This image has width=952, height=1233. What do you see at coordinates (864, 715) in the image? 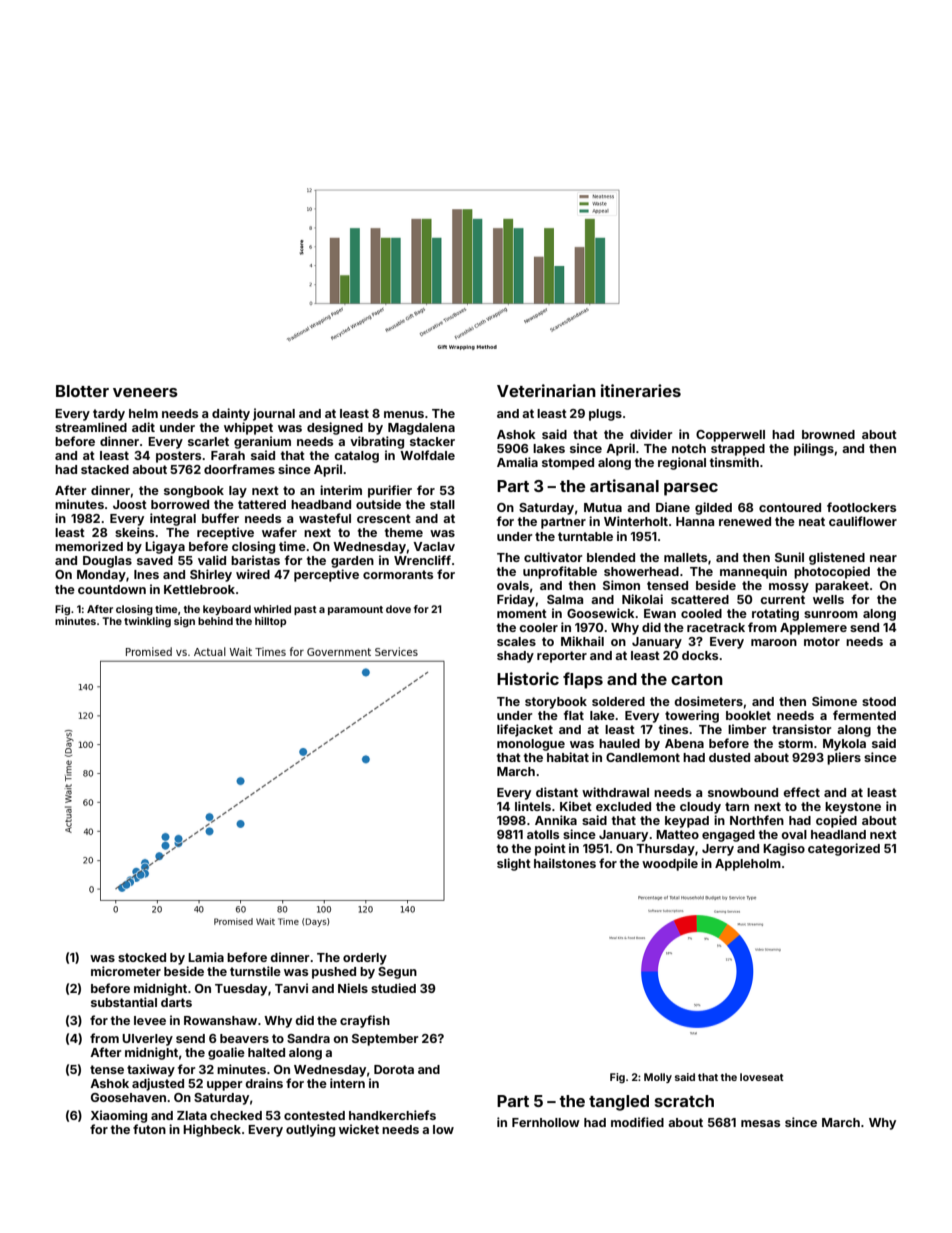
I see `fermented` at bounding box center [864, 715].
